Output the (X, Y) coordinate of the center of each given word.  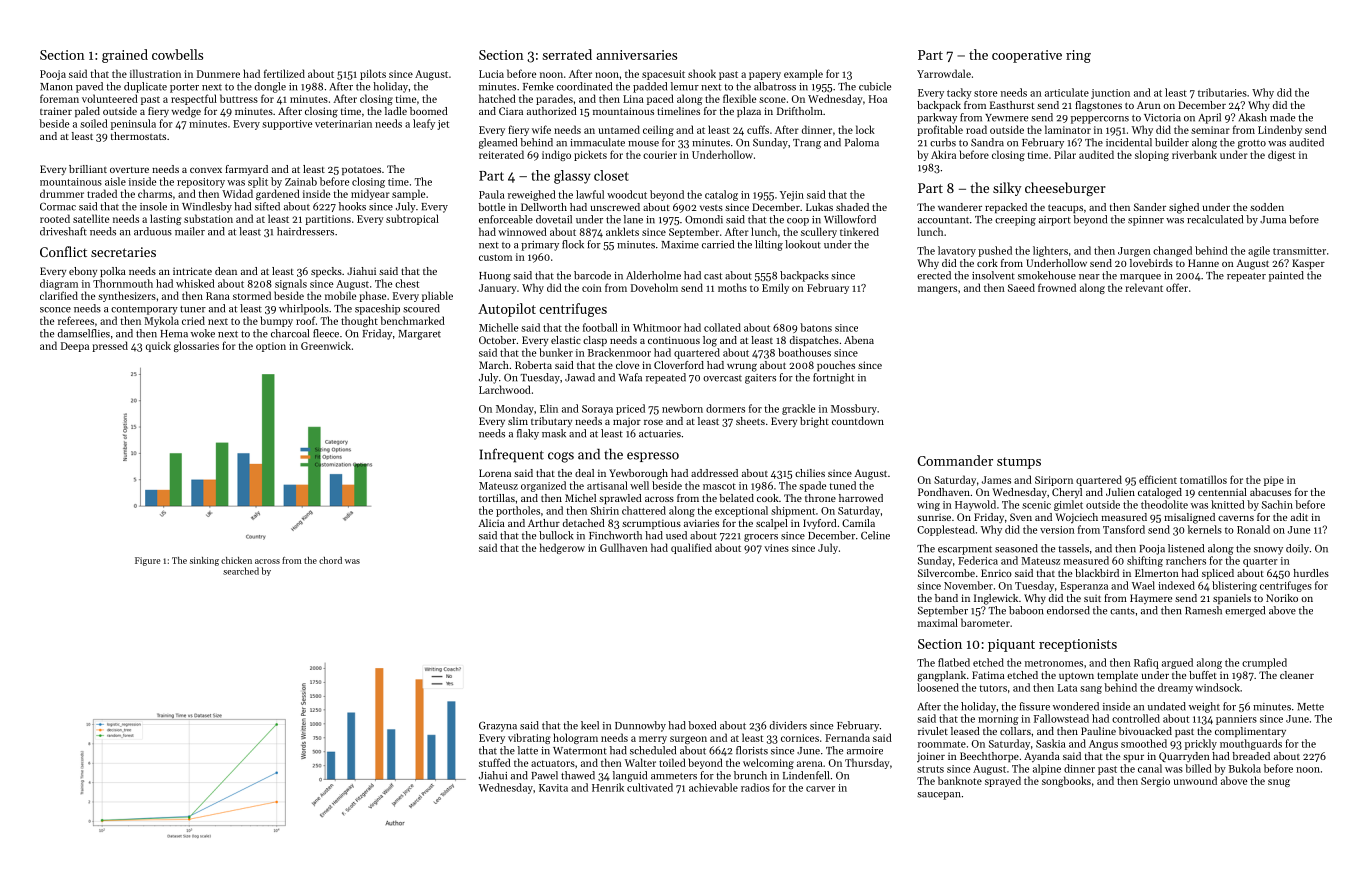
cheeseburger (1065, 189)
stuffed (495, 762)
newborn (682, 408)
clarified (59, 295)
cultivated (650, 787)
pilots (373, 74)
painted (1286, 276)
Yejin (792, 196)
